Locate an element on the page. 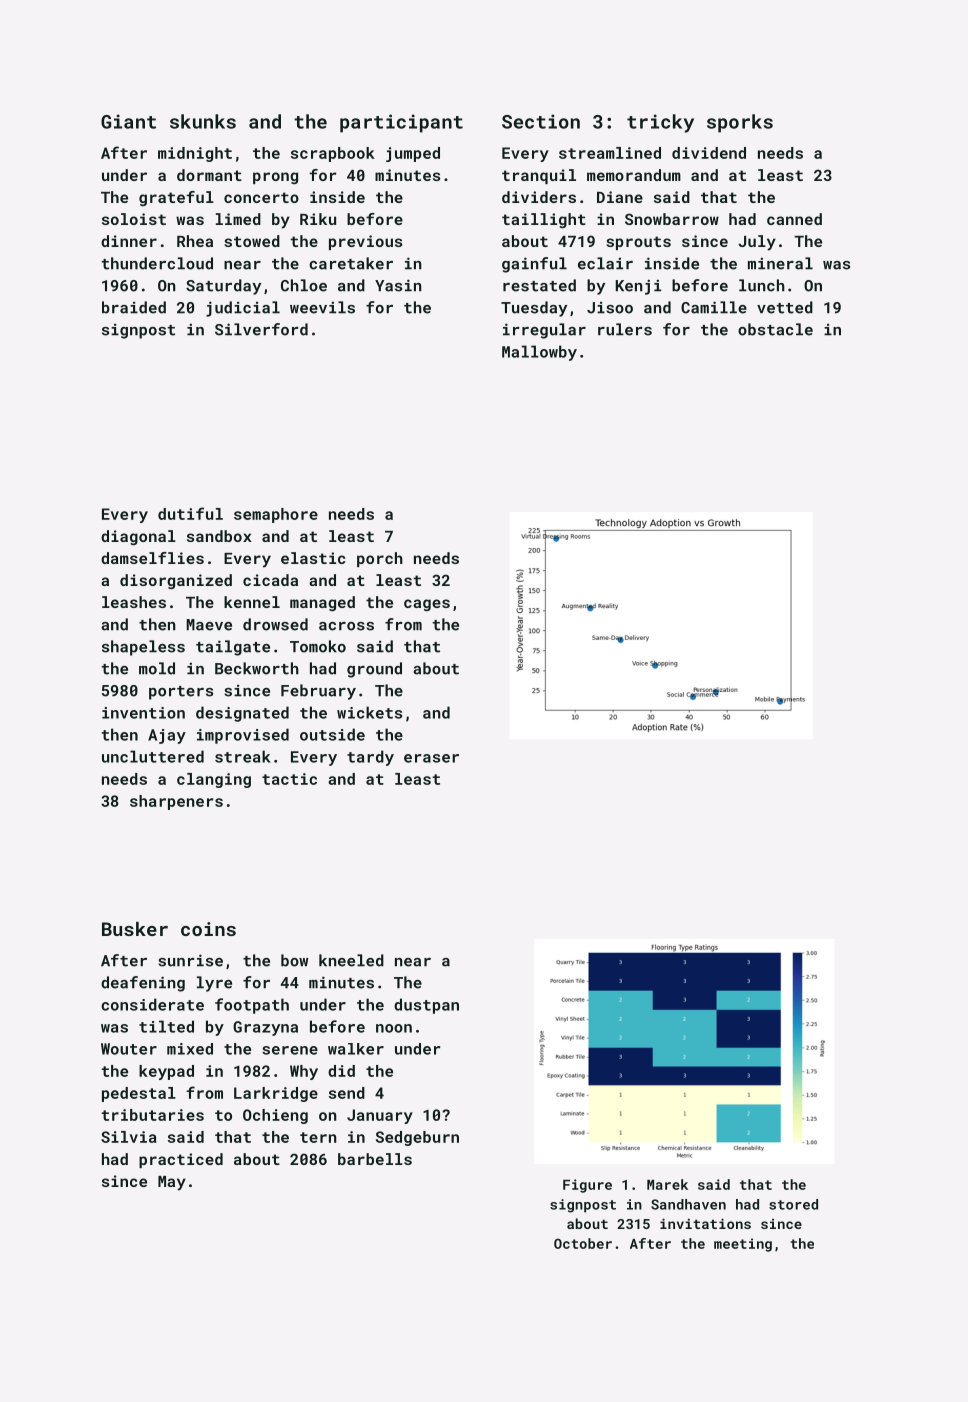 This document has width=968, height=1402. participant is located at coordinates (401, 123).
